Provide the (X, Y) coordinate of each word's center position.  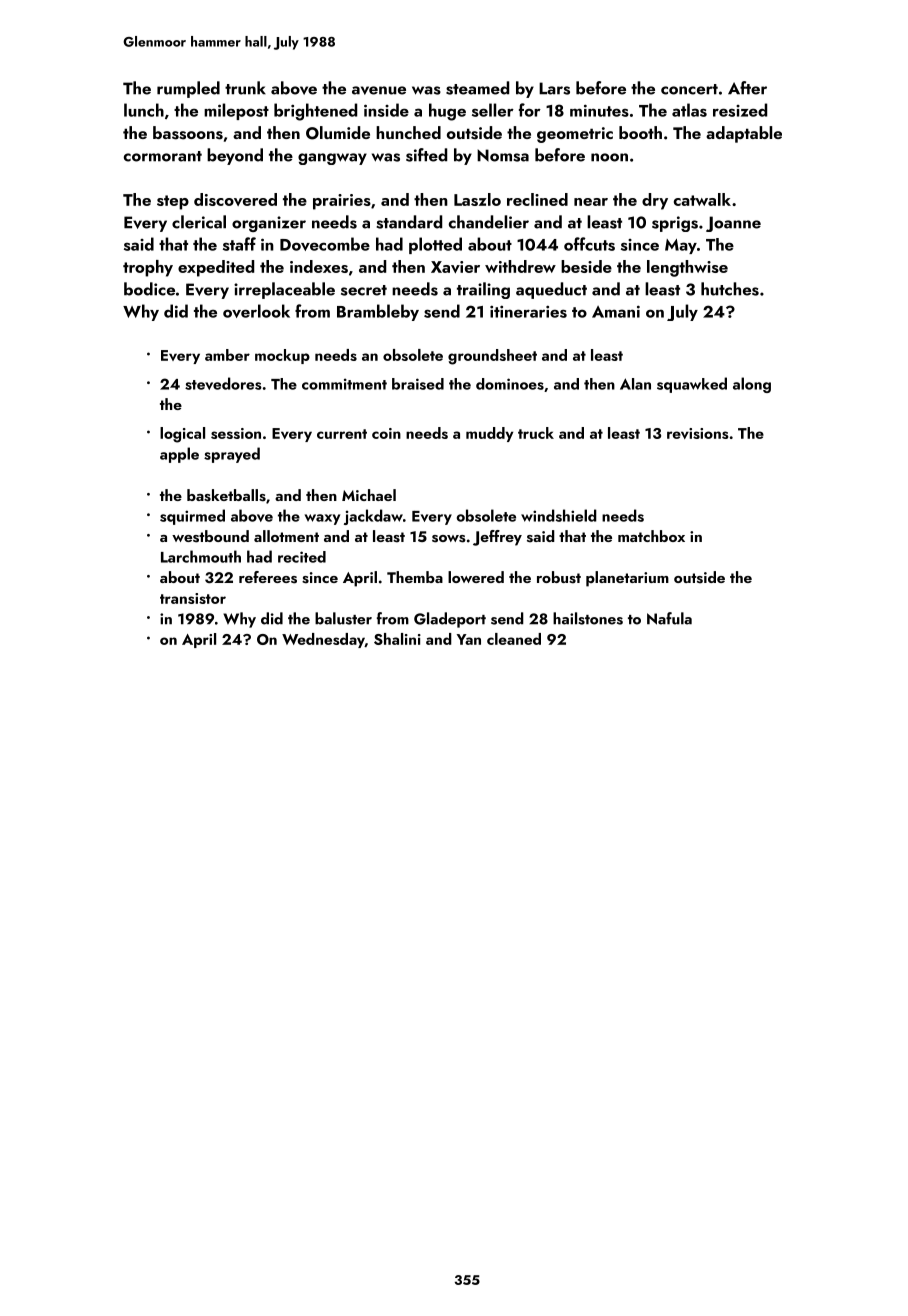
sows (448, 539)
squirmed (192, 517)
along (752, 385)
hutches (730, 289)
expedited (216, 268)
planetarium (627, 579)
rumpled (188, 89)
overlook (256, 311)
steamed (477, 88)
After (747, 88)
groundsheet (492, 357)
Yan (469, 639)
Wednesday (323, 640)
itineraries (528, 312)
